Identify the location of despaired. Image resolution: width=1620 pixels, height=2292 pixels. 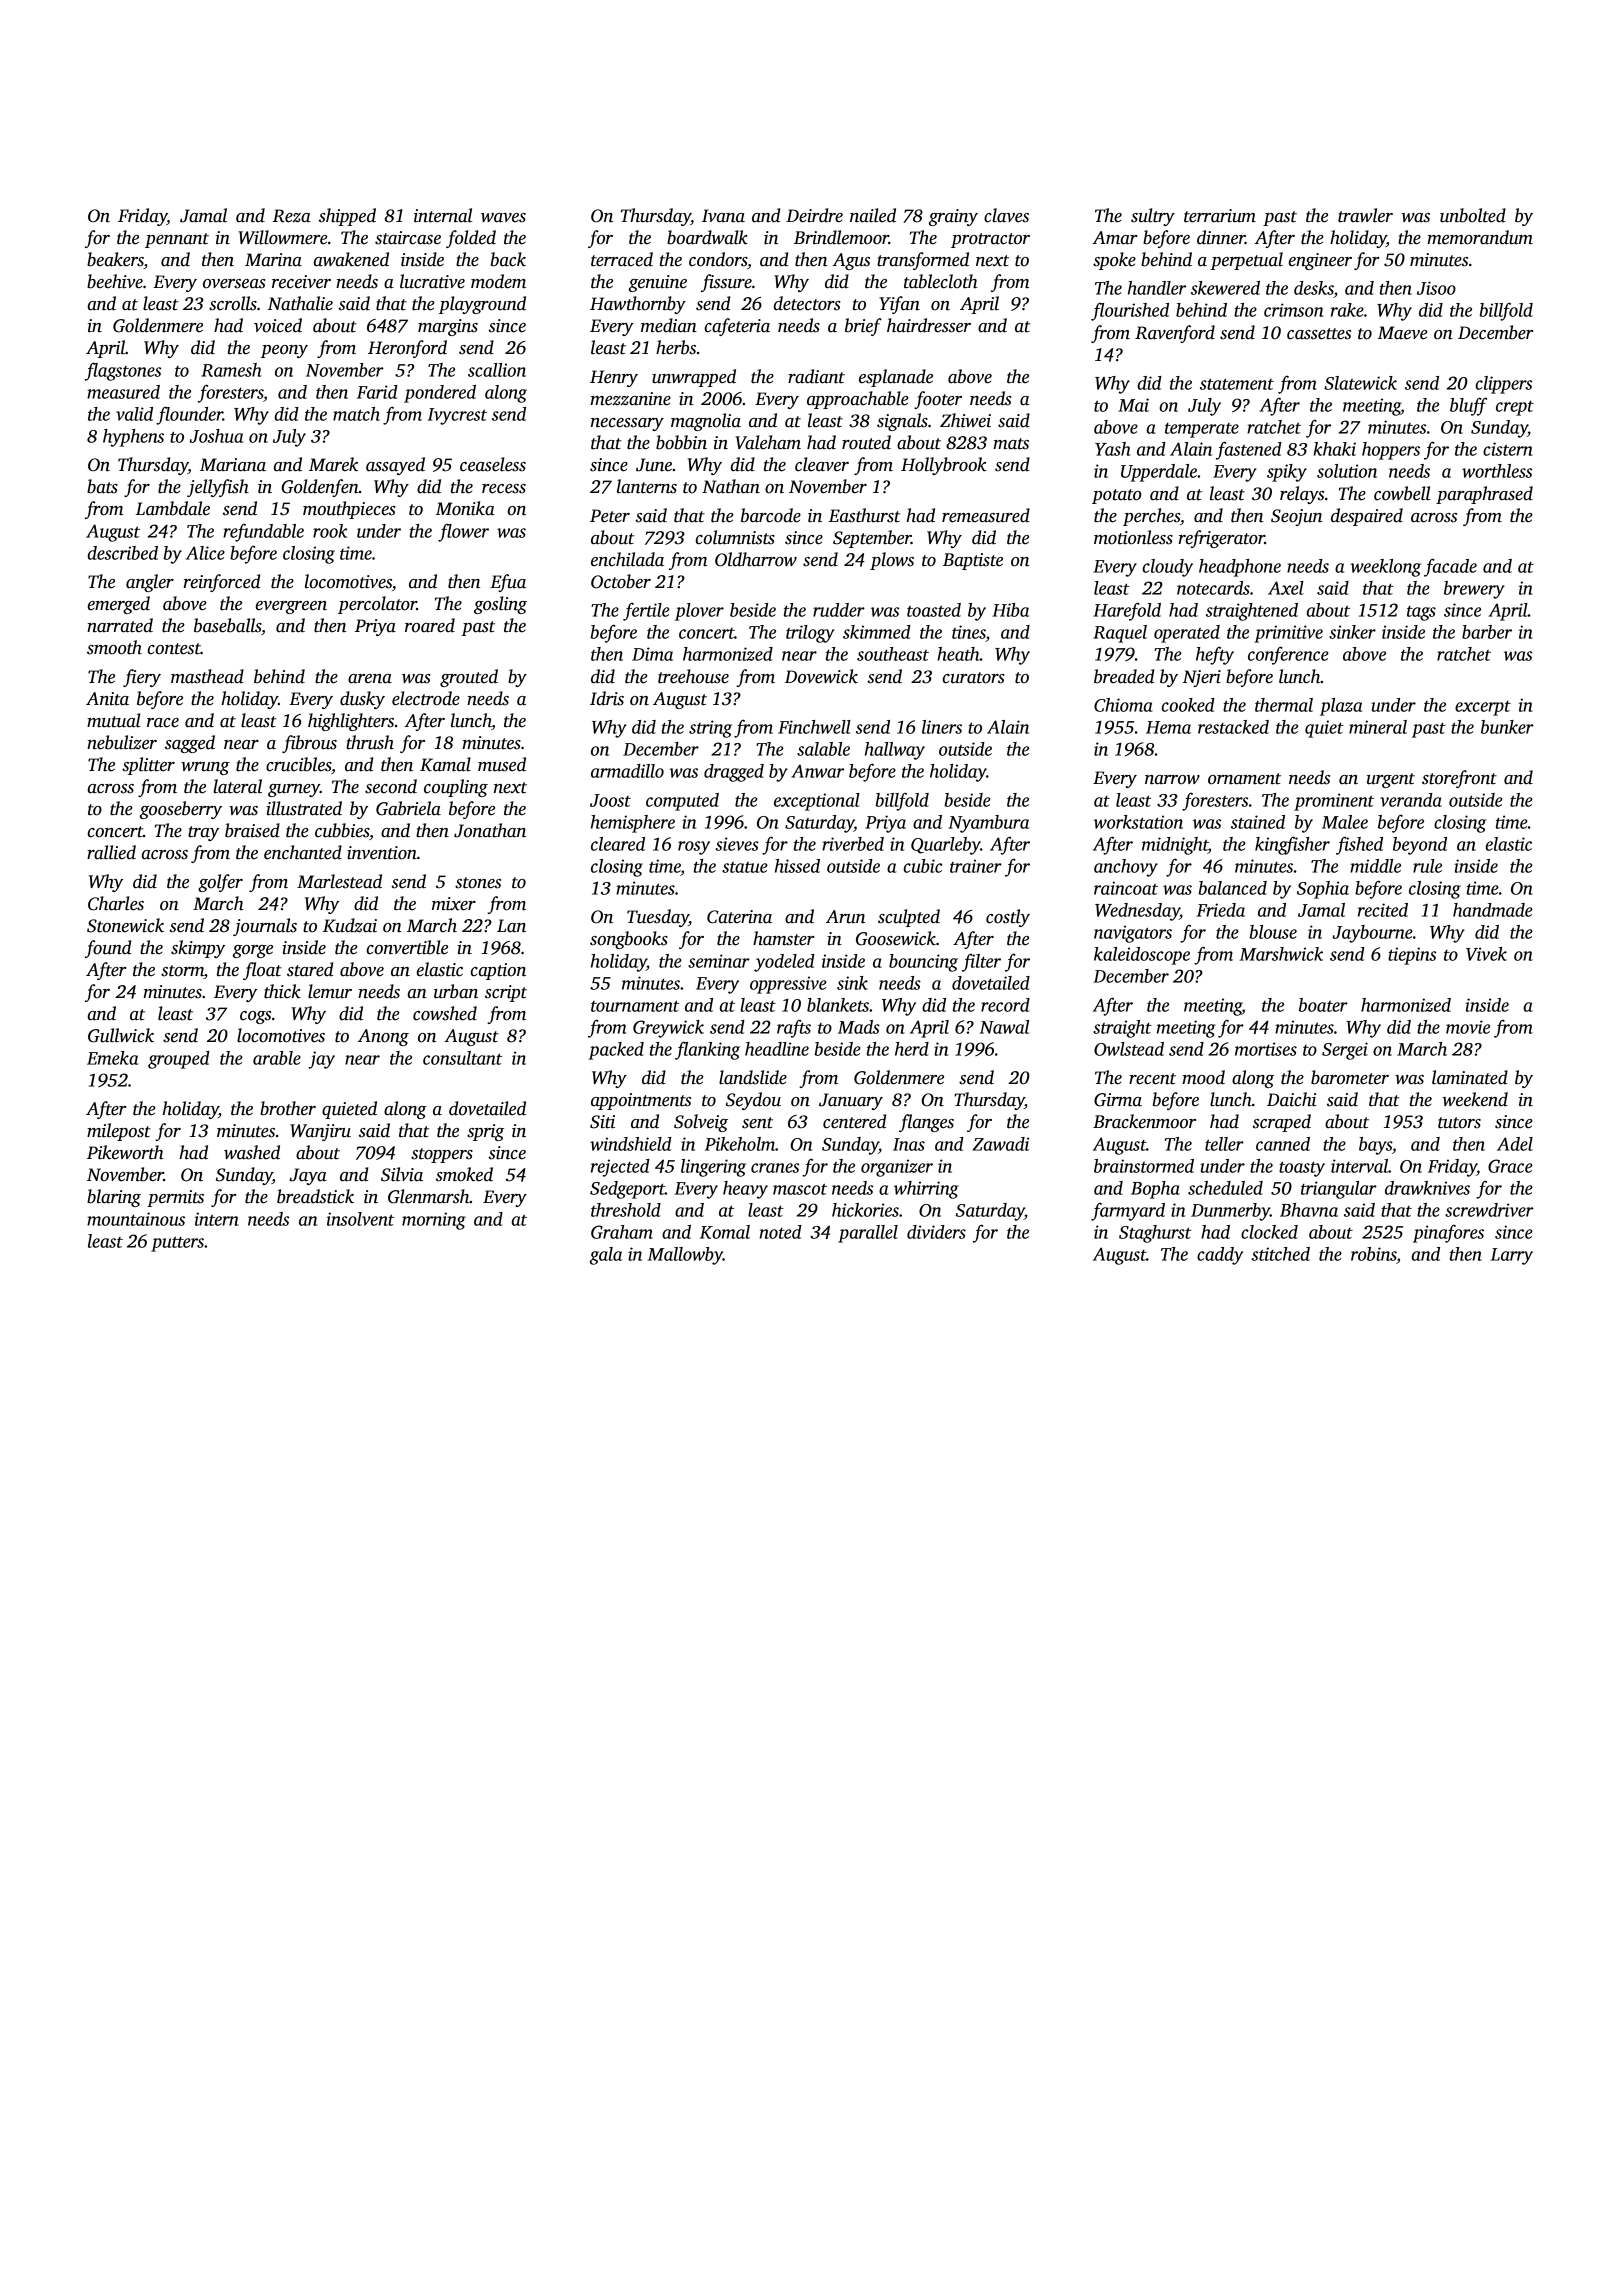
(1367, 517).
